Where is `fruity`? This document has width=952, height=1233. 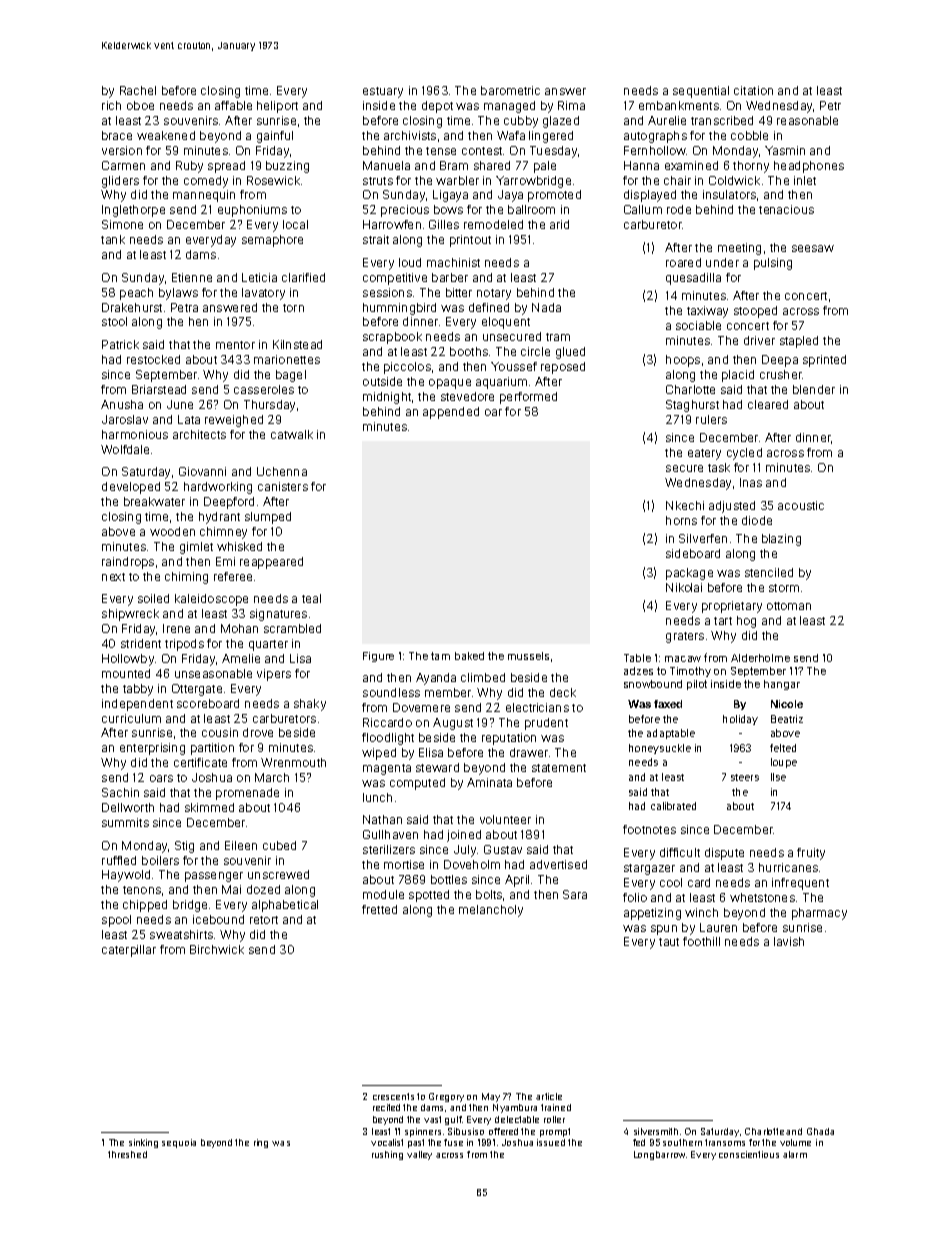
fruity is located at coordinates (811, 854).
